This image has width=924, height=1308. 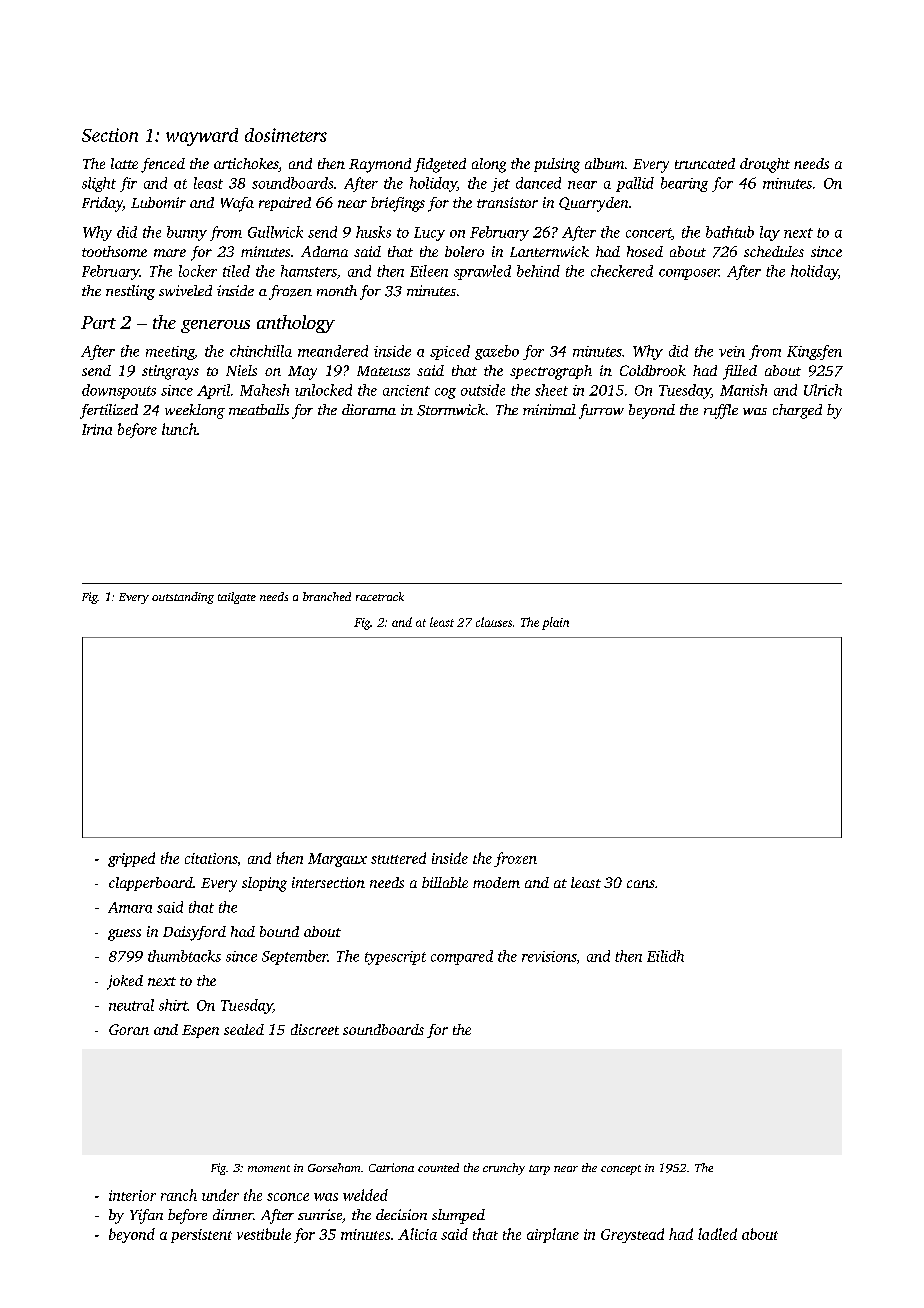 What do you see at coordinates (689, 274) in the image?
I see `composer` at bounding box center [689, 274].
